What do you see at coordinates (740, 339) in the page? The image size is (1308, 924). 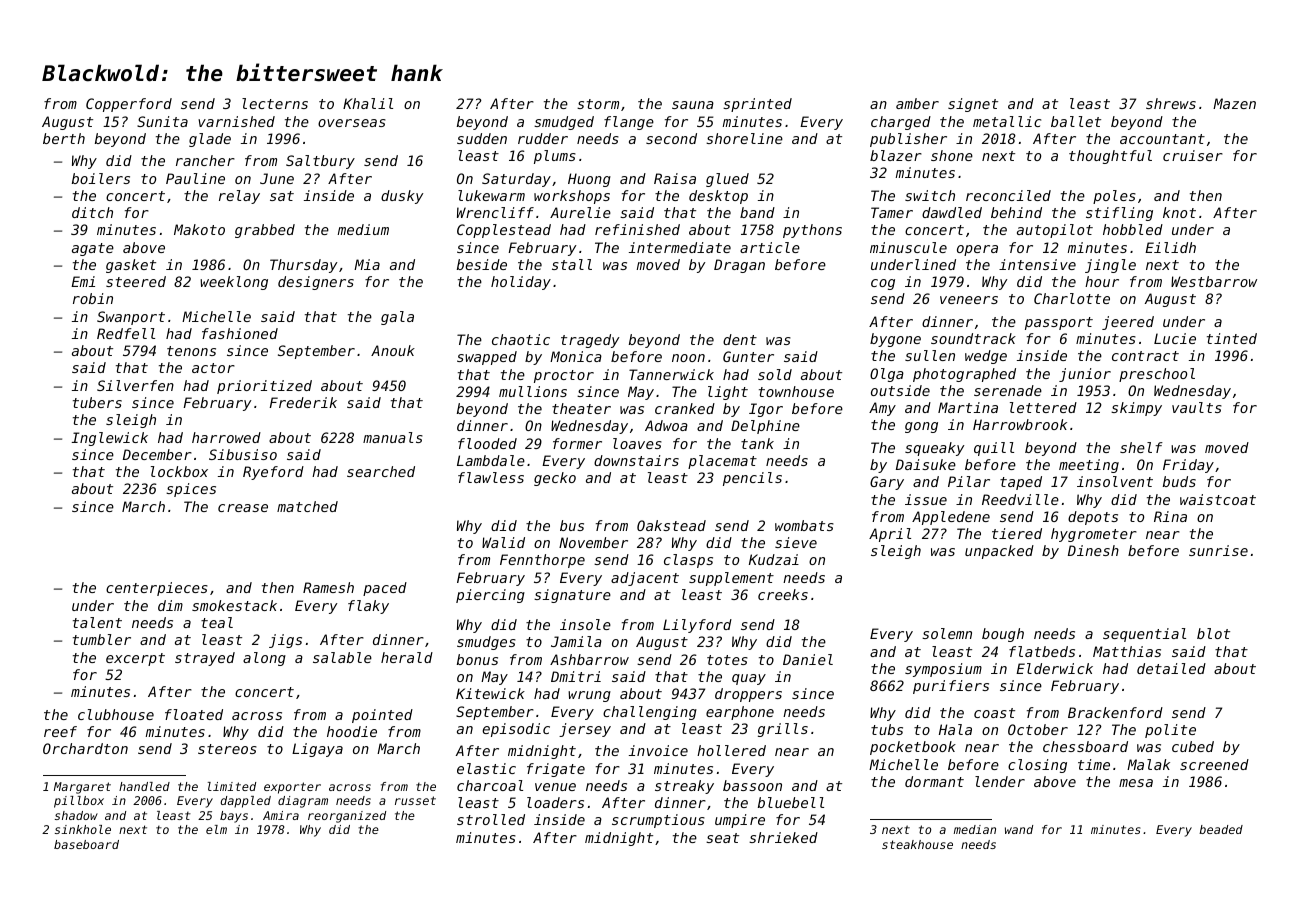 I see `dent` at bounding box center [740, 339].
